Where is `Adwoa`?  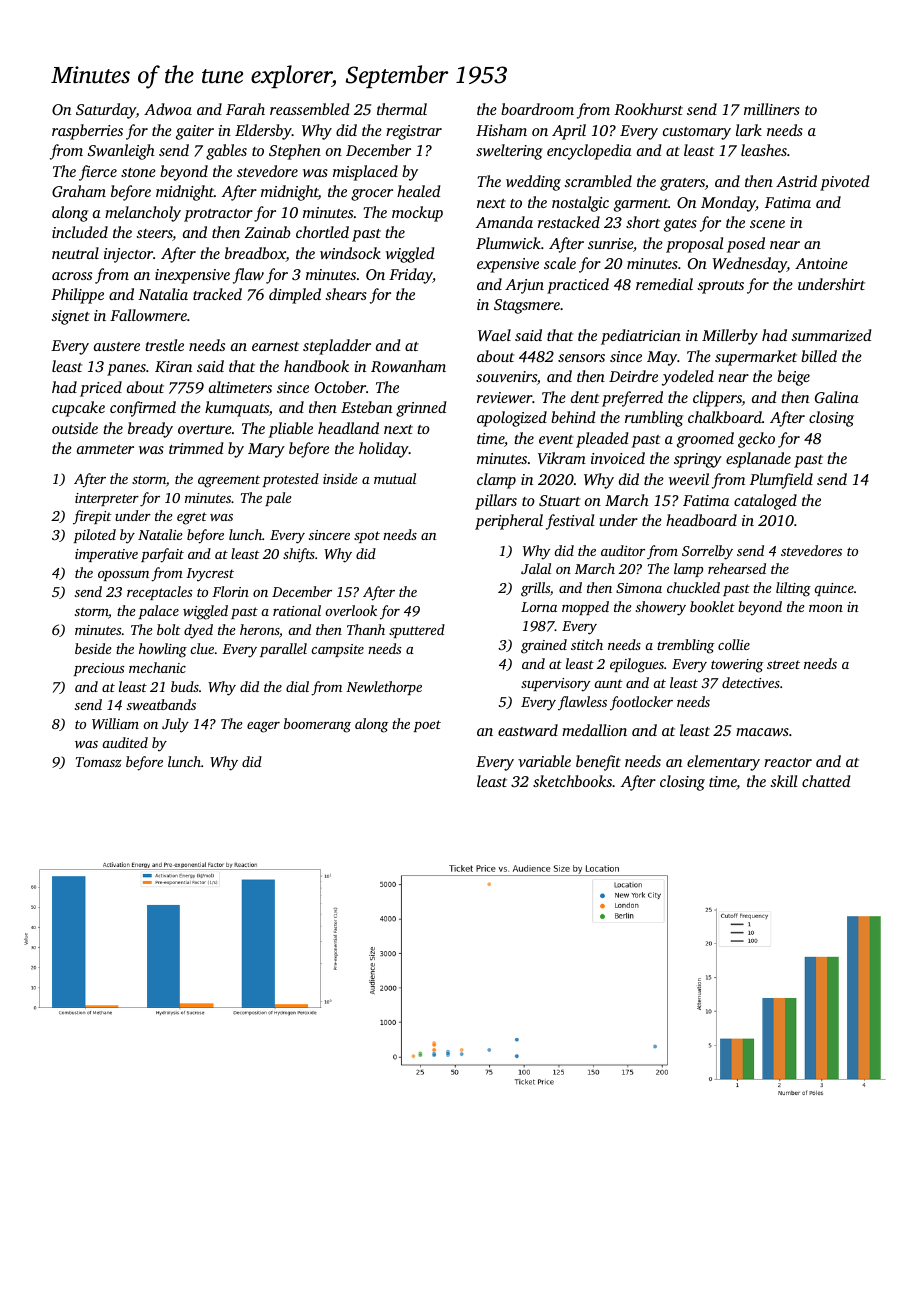
Adwoa is located at coordinates (168, 109).
